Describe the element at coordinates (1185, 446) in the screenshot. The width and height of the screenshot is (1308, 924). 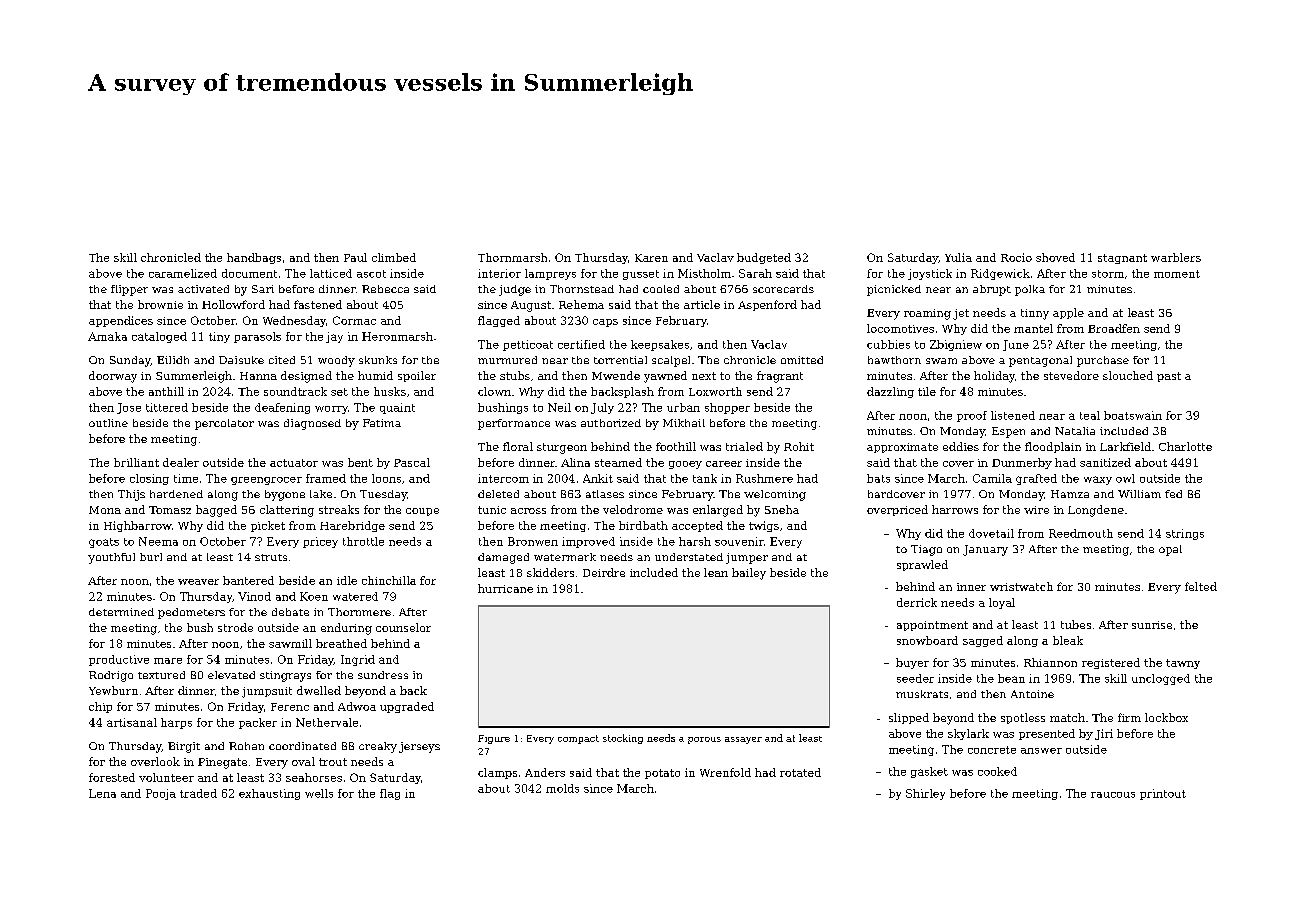
I see `Charlotte` at that location.
